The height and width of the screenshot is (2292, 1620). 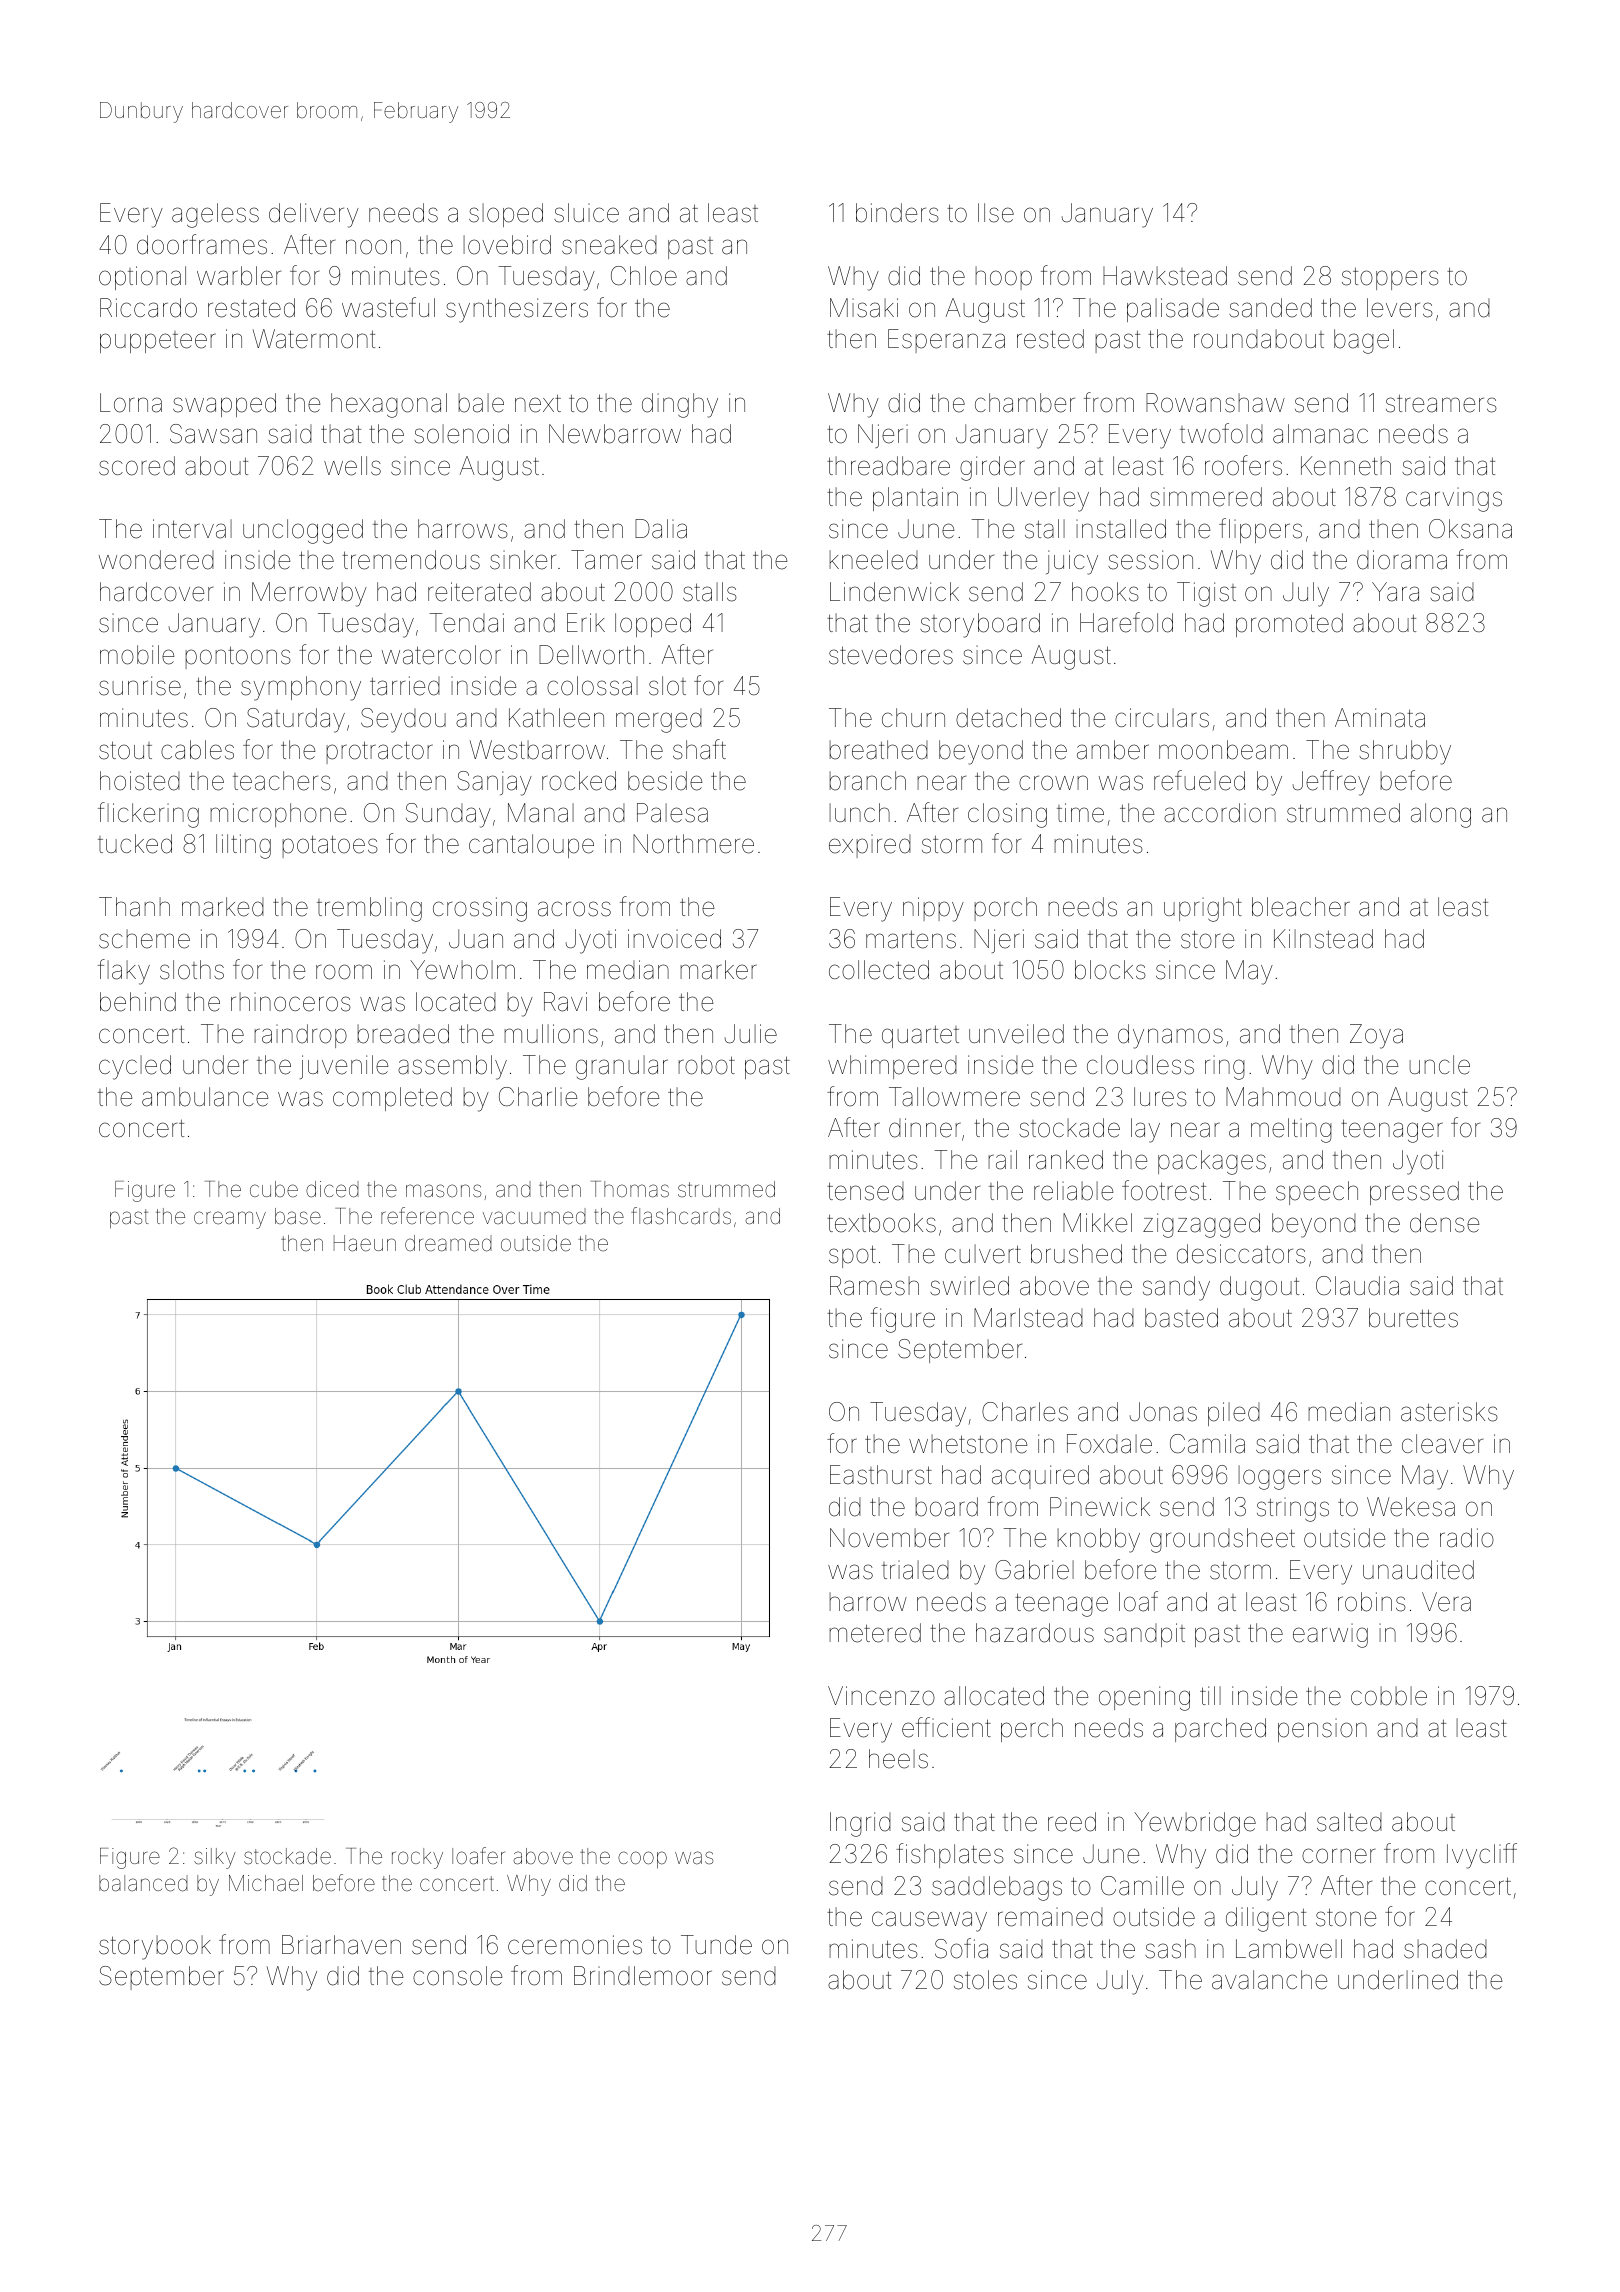 I want to click on sanded, so click(x=1270, y=308).
